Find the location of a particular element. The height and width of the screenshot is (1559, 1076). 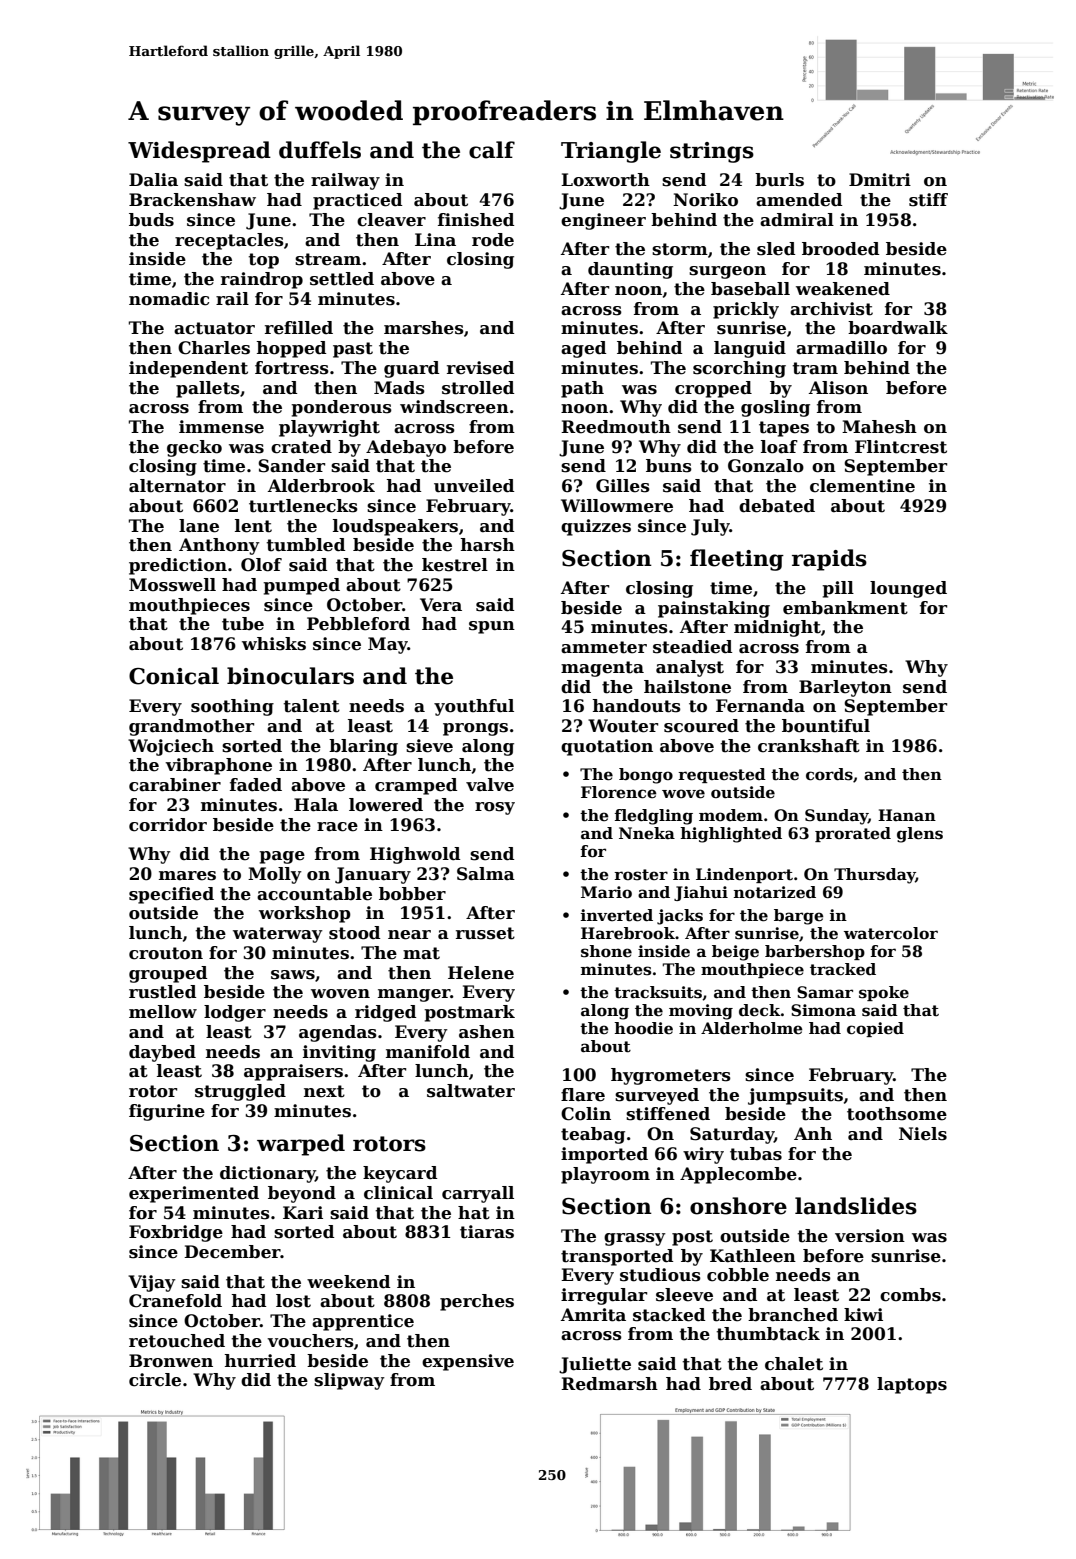

accountable is located at coordinates (314, 894).
